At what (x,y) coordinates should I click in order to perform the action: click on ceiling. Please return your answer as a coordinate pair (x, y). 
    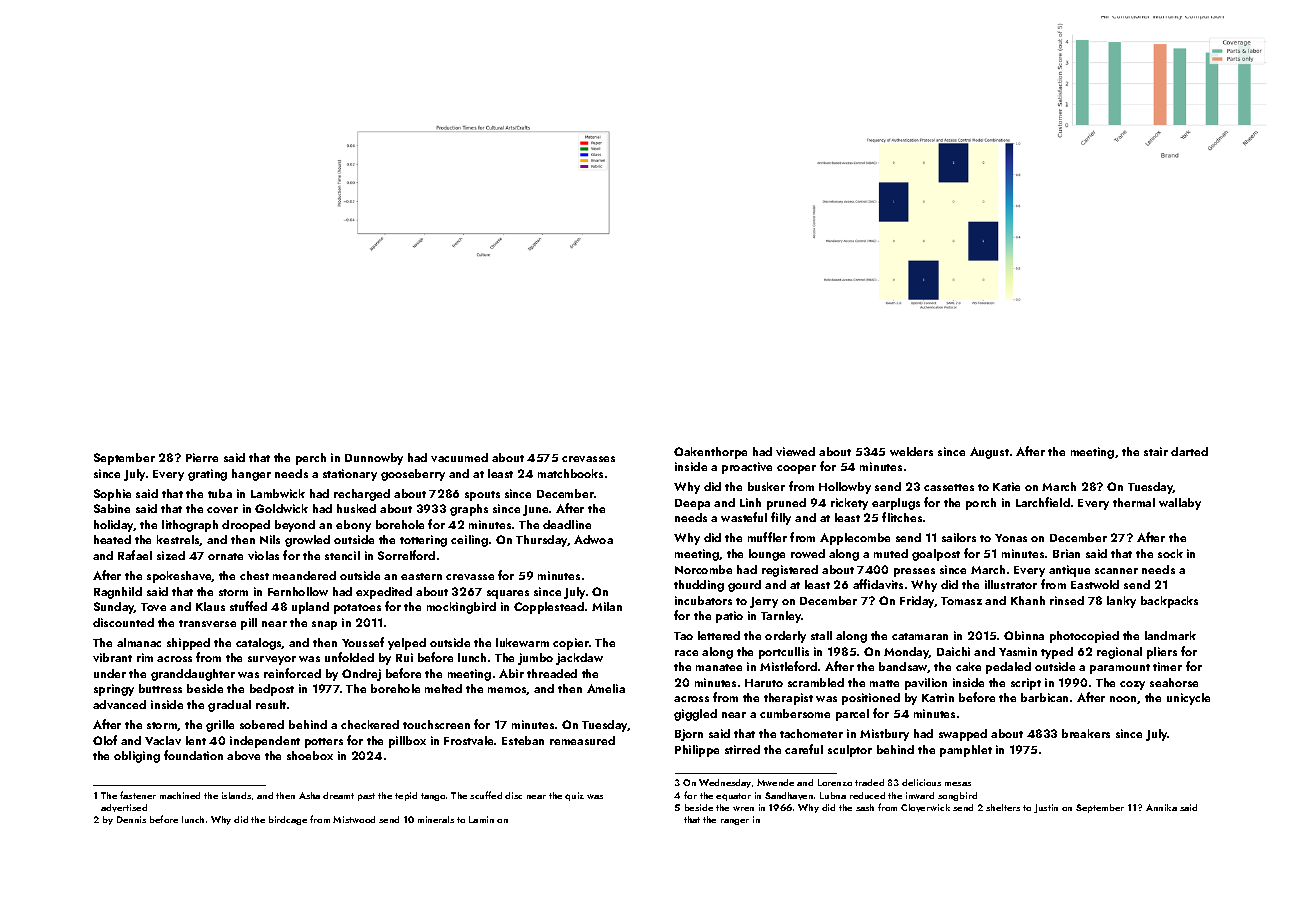
    Looking at the image, I should click on (469, 541).
